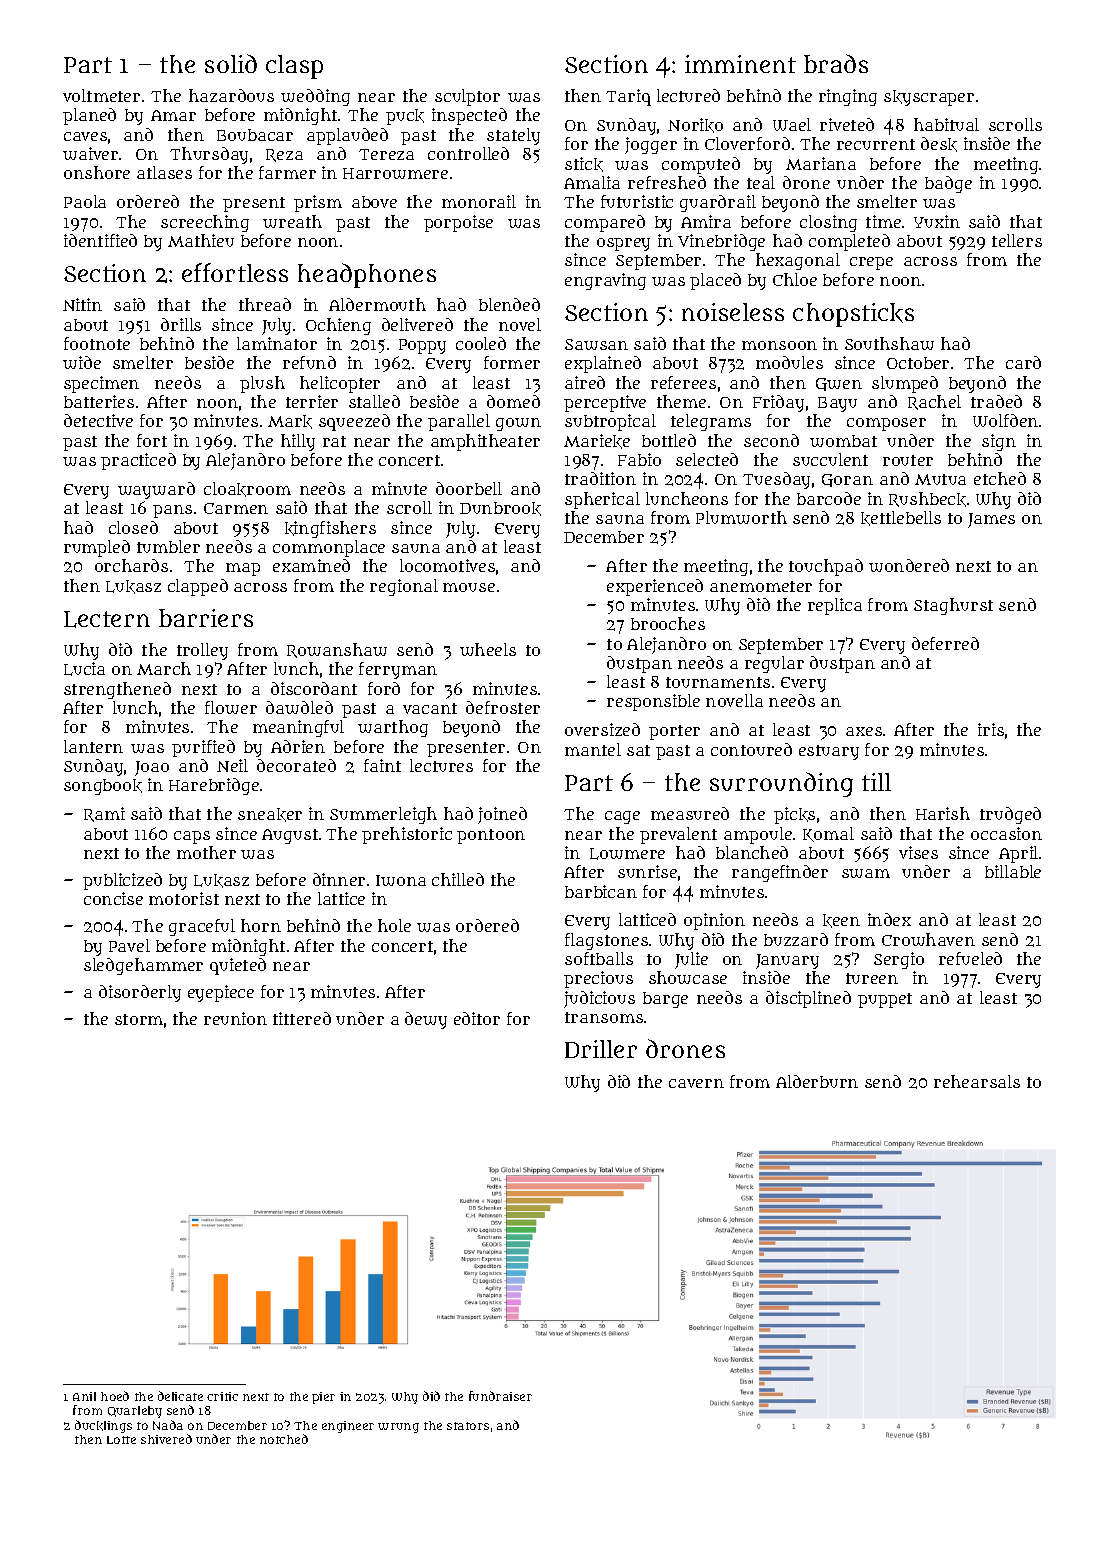 This document has height=1564, width=1106. Describe the element at coordinates (628, 97) in the document. I see `Tariq` at that location.
